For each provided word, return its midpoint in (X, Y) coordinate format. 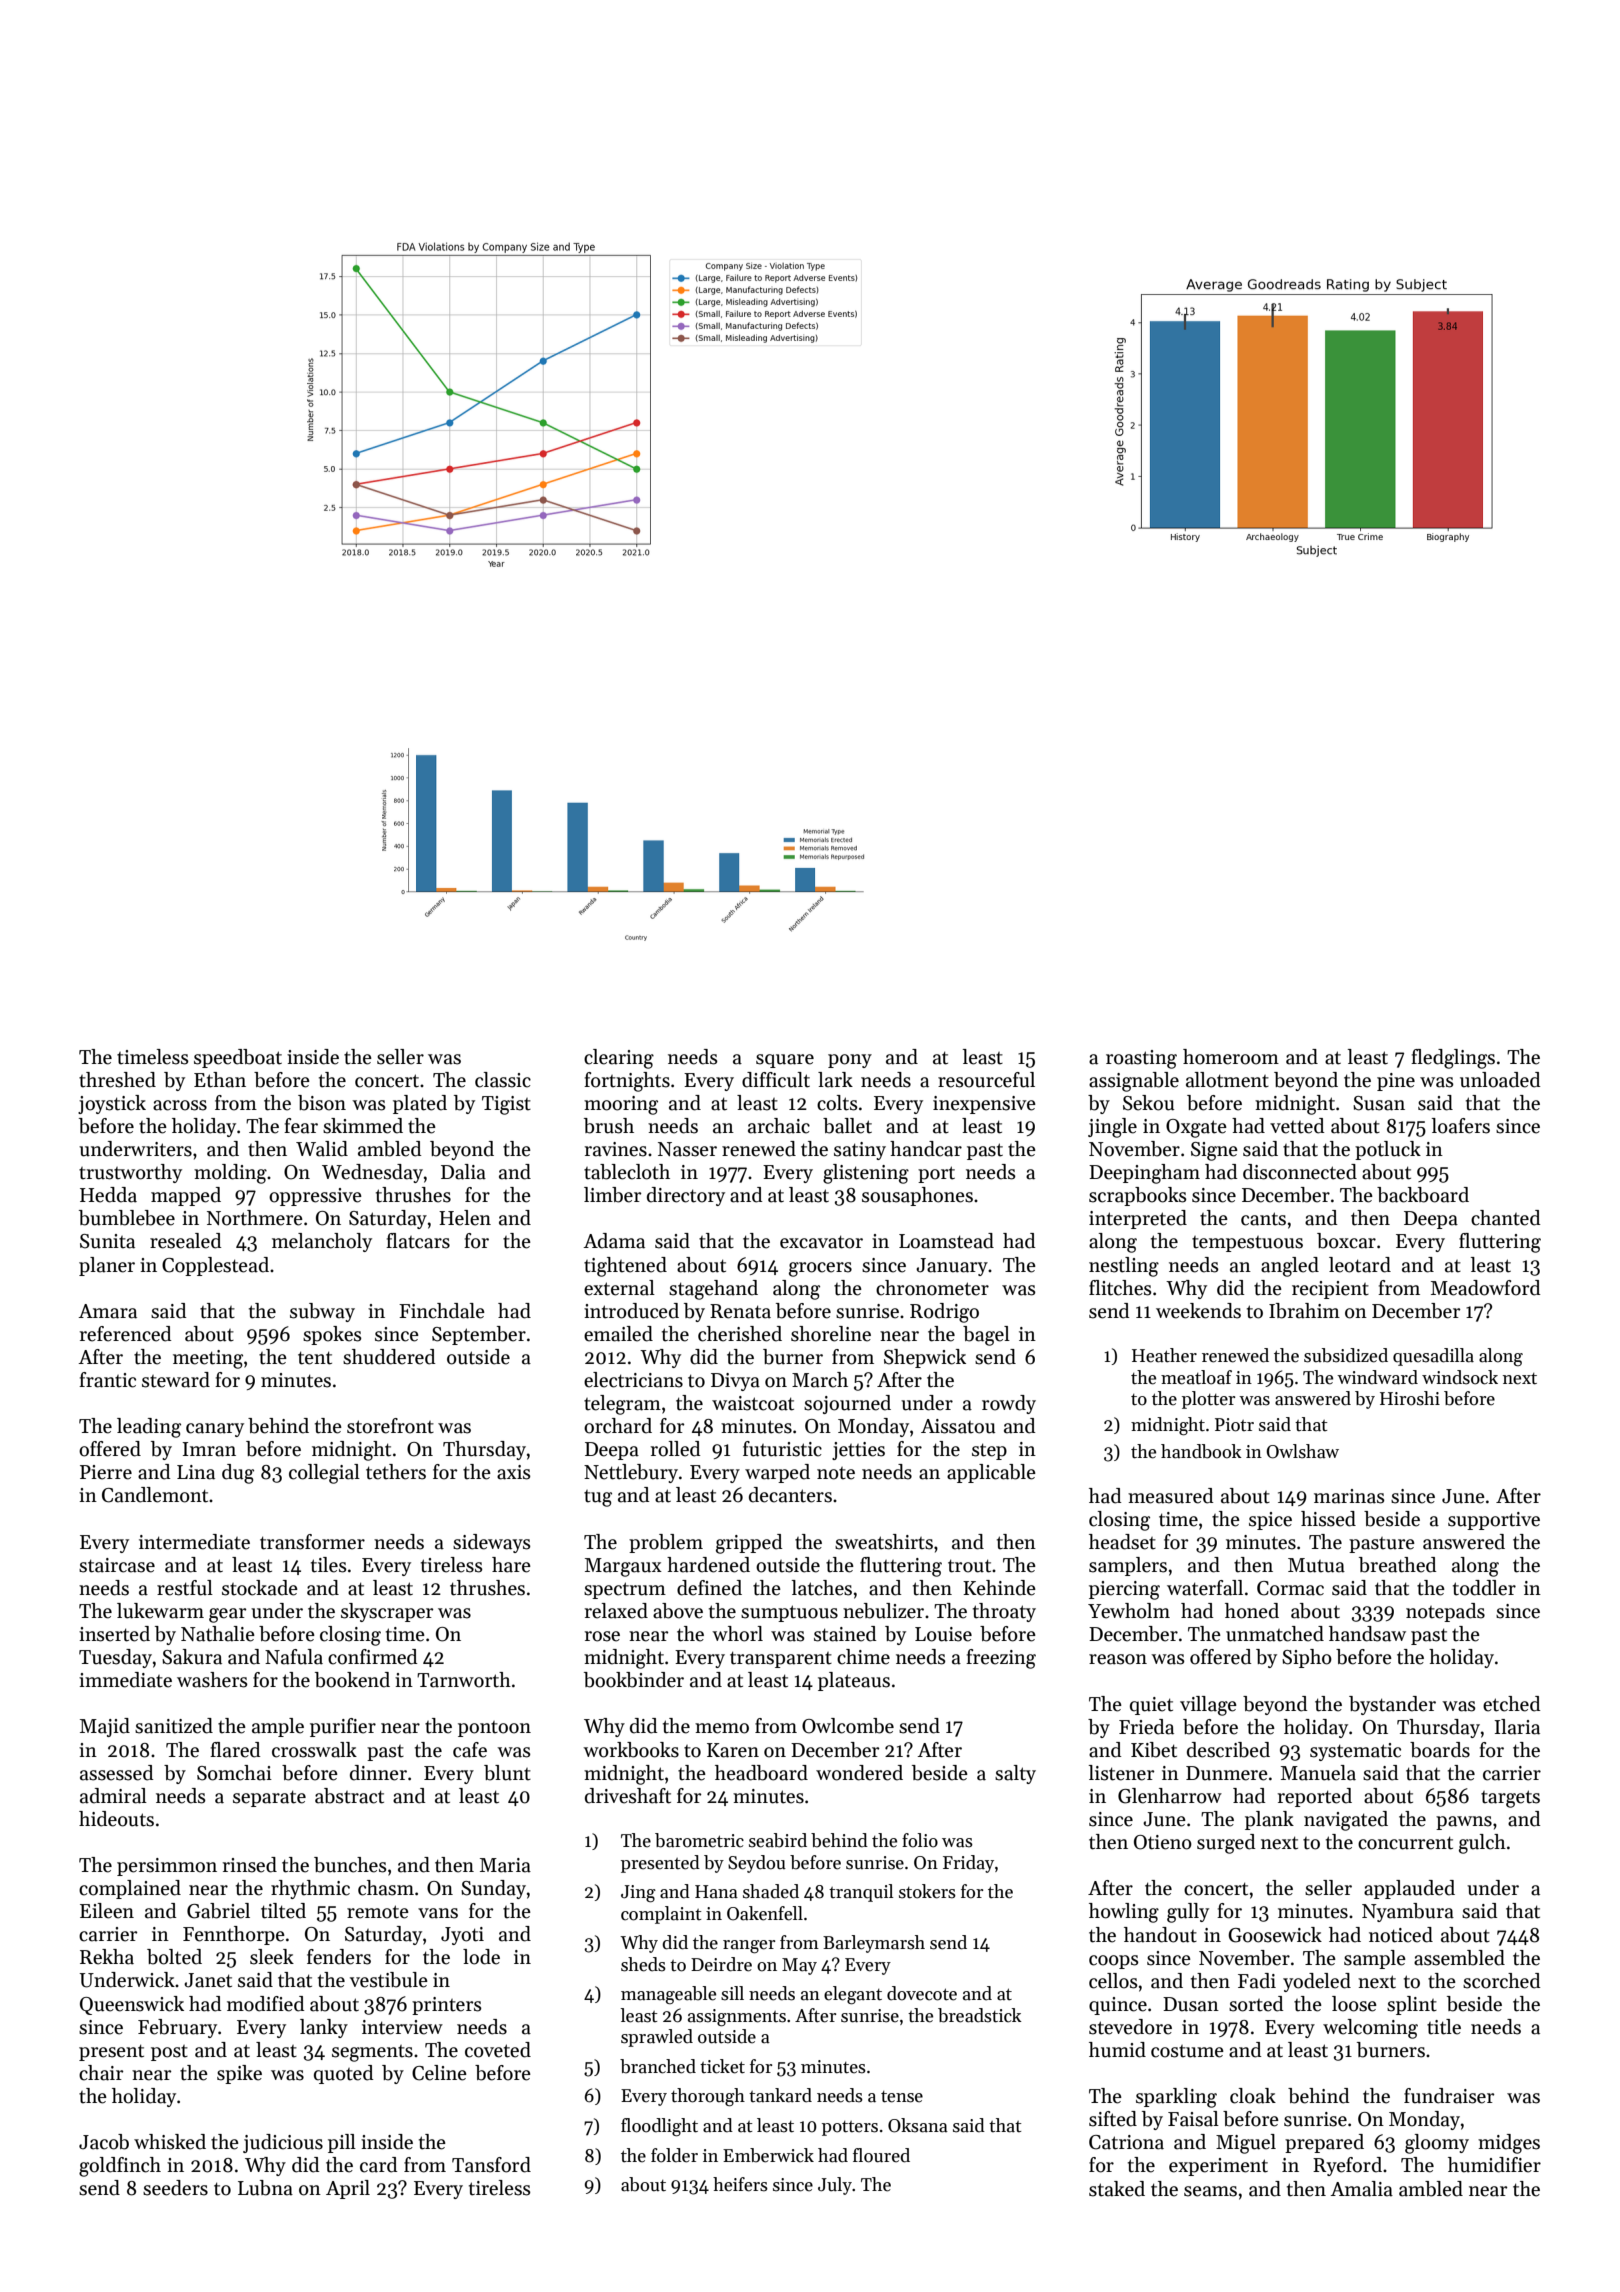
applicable (991, 1473)
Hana (716, 1892)
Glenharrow (1170, 1796)
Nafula (294, 1657)
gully (1188, 1913)
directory (686, 1196)
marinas (1349, 1496)
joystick (112, 1104)
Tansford (491, 2165)
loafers (1461, 1126)
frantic (107, 1380)
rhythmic (310, 1889)
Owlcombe (848, 1726)
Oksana (918, 2125)
